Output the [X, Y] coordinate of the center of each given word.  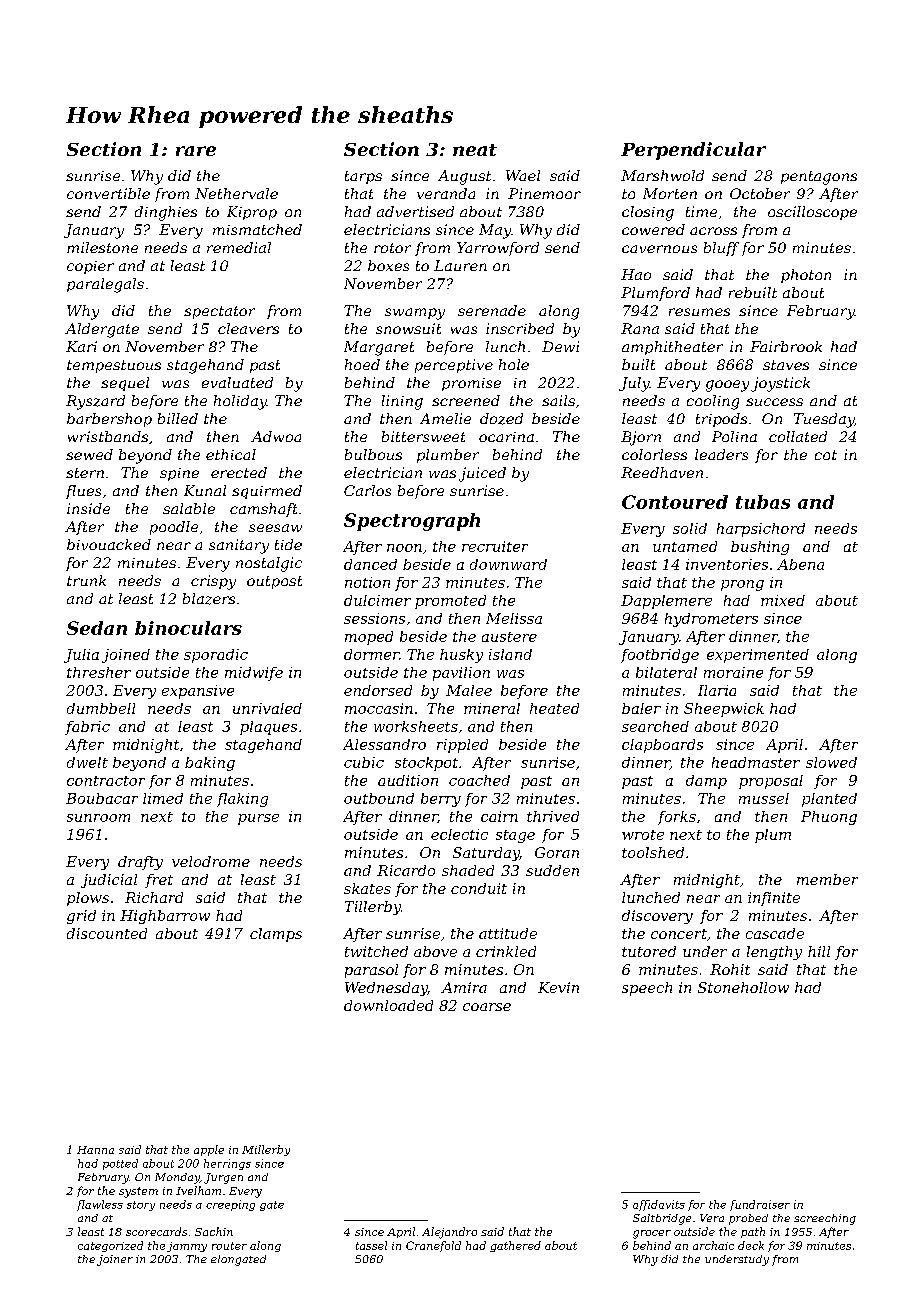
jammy [187, 1247]
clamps [276, 935]
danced [370, 564]
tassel [371, 1245]
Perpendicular [693, 151]
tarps [363, 177]
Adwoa [276, 436]
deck [751, 1245]
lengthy [774, 953]
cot [826, 455]
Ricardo [406, 870]
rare [196, 151]
